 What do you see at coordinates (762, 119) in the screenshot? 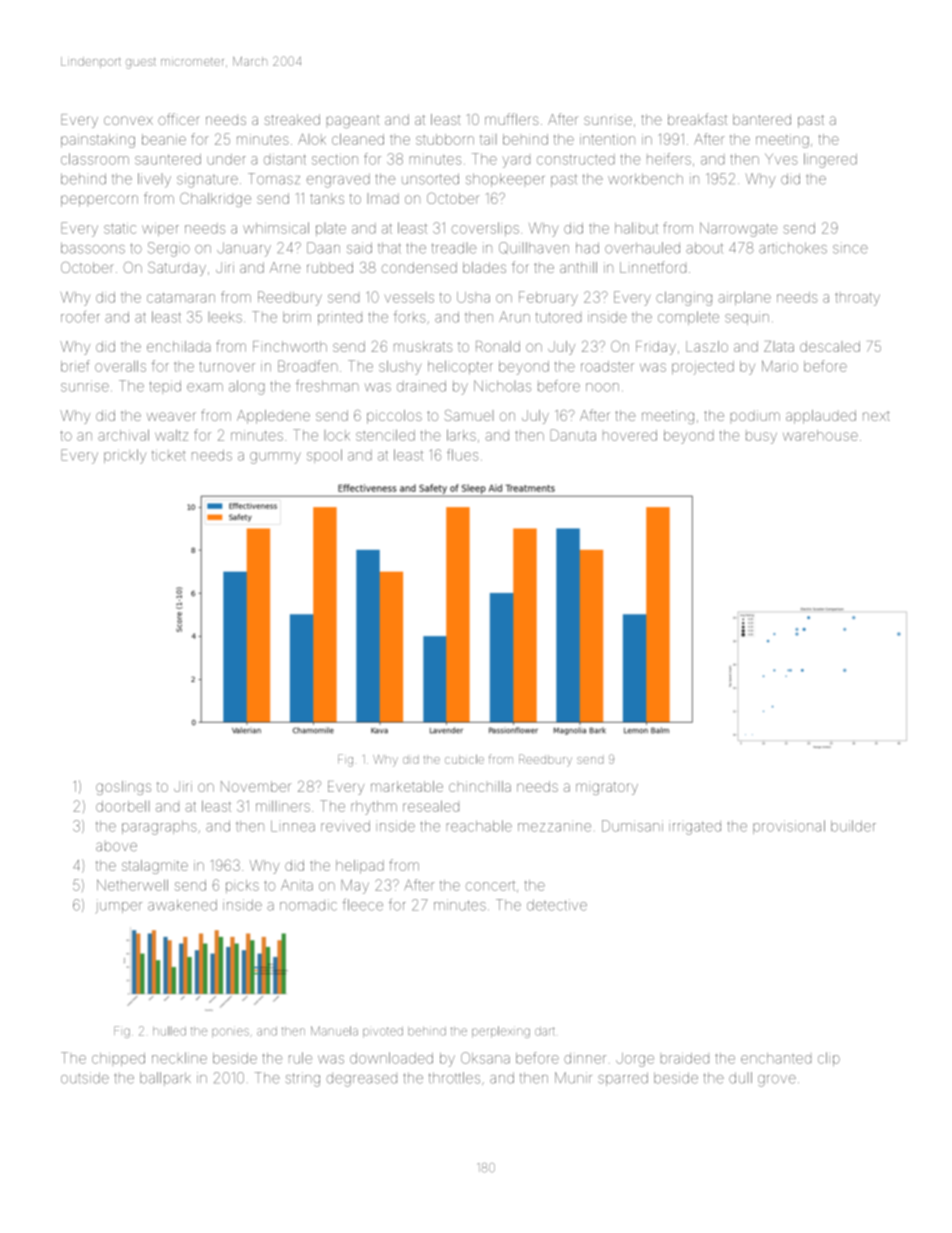
I see `bantered` at bounding box center [762, 119].
